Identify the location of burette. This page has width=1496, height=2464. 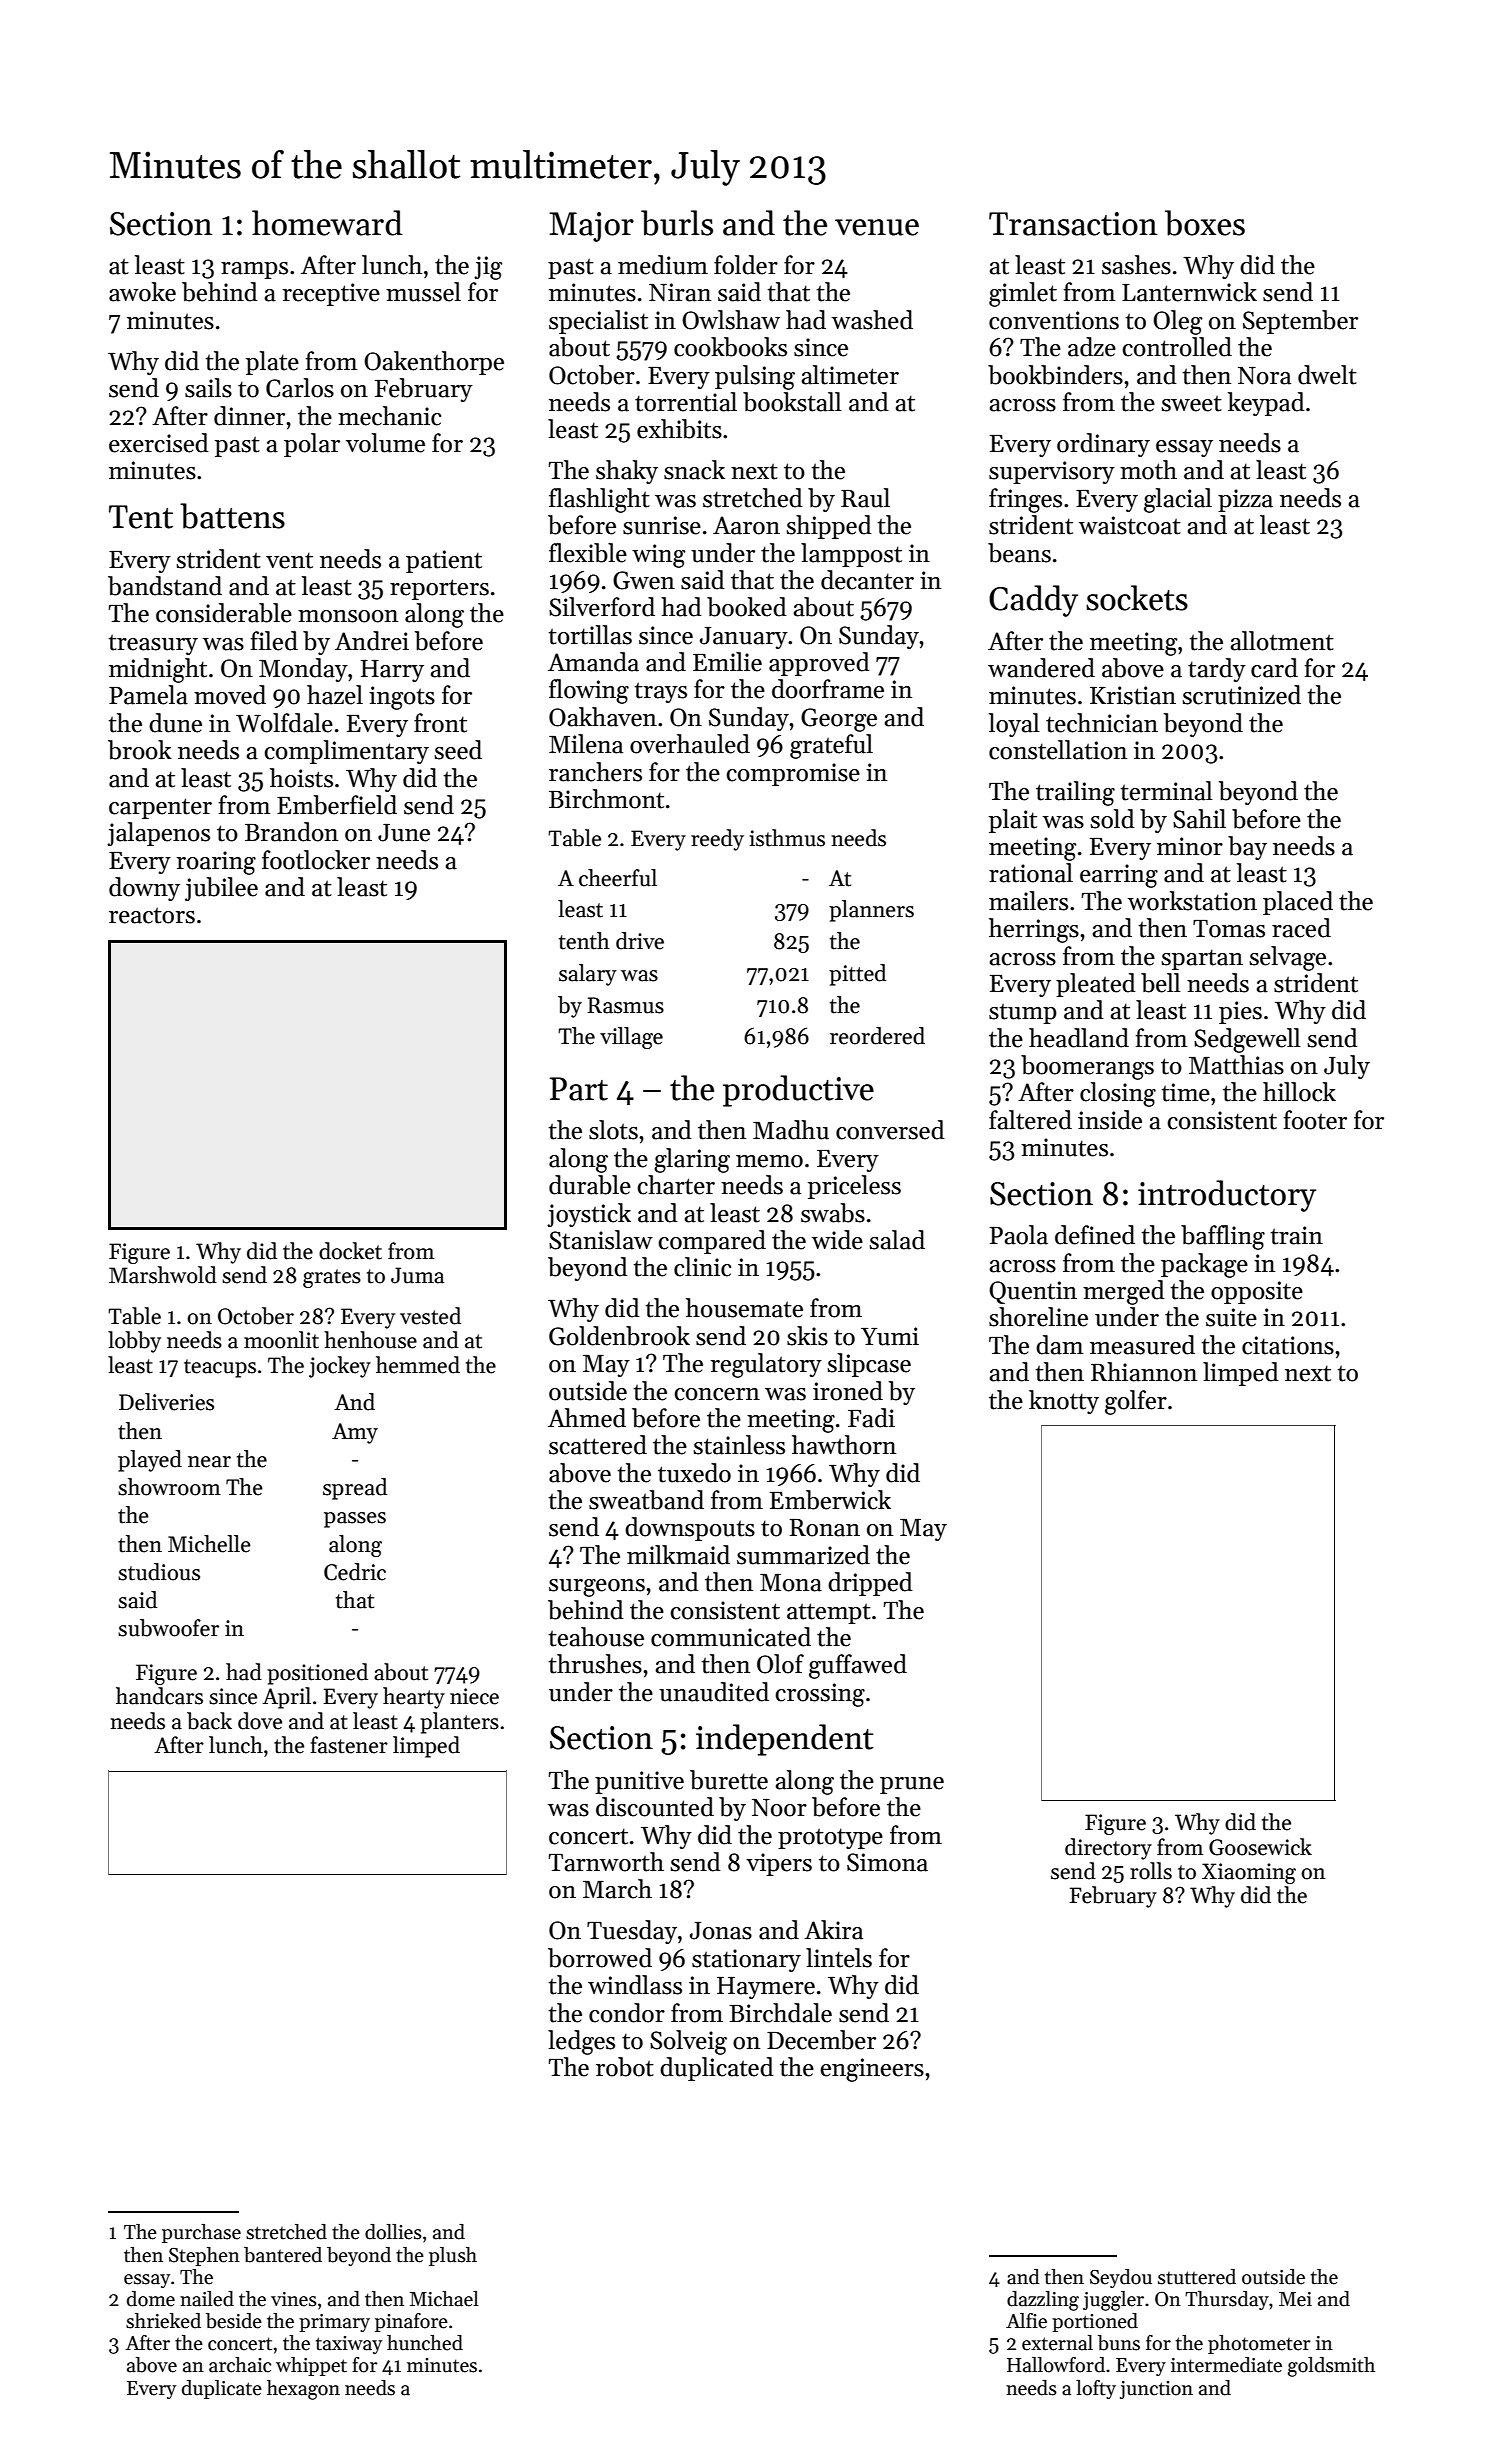
(729, 1780).
